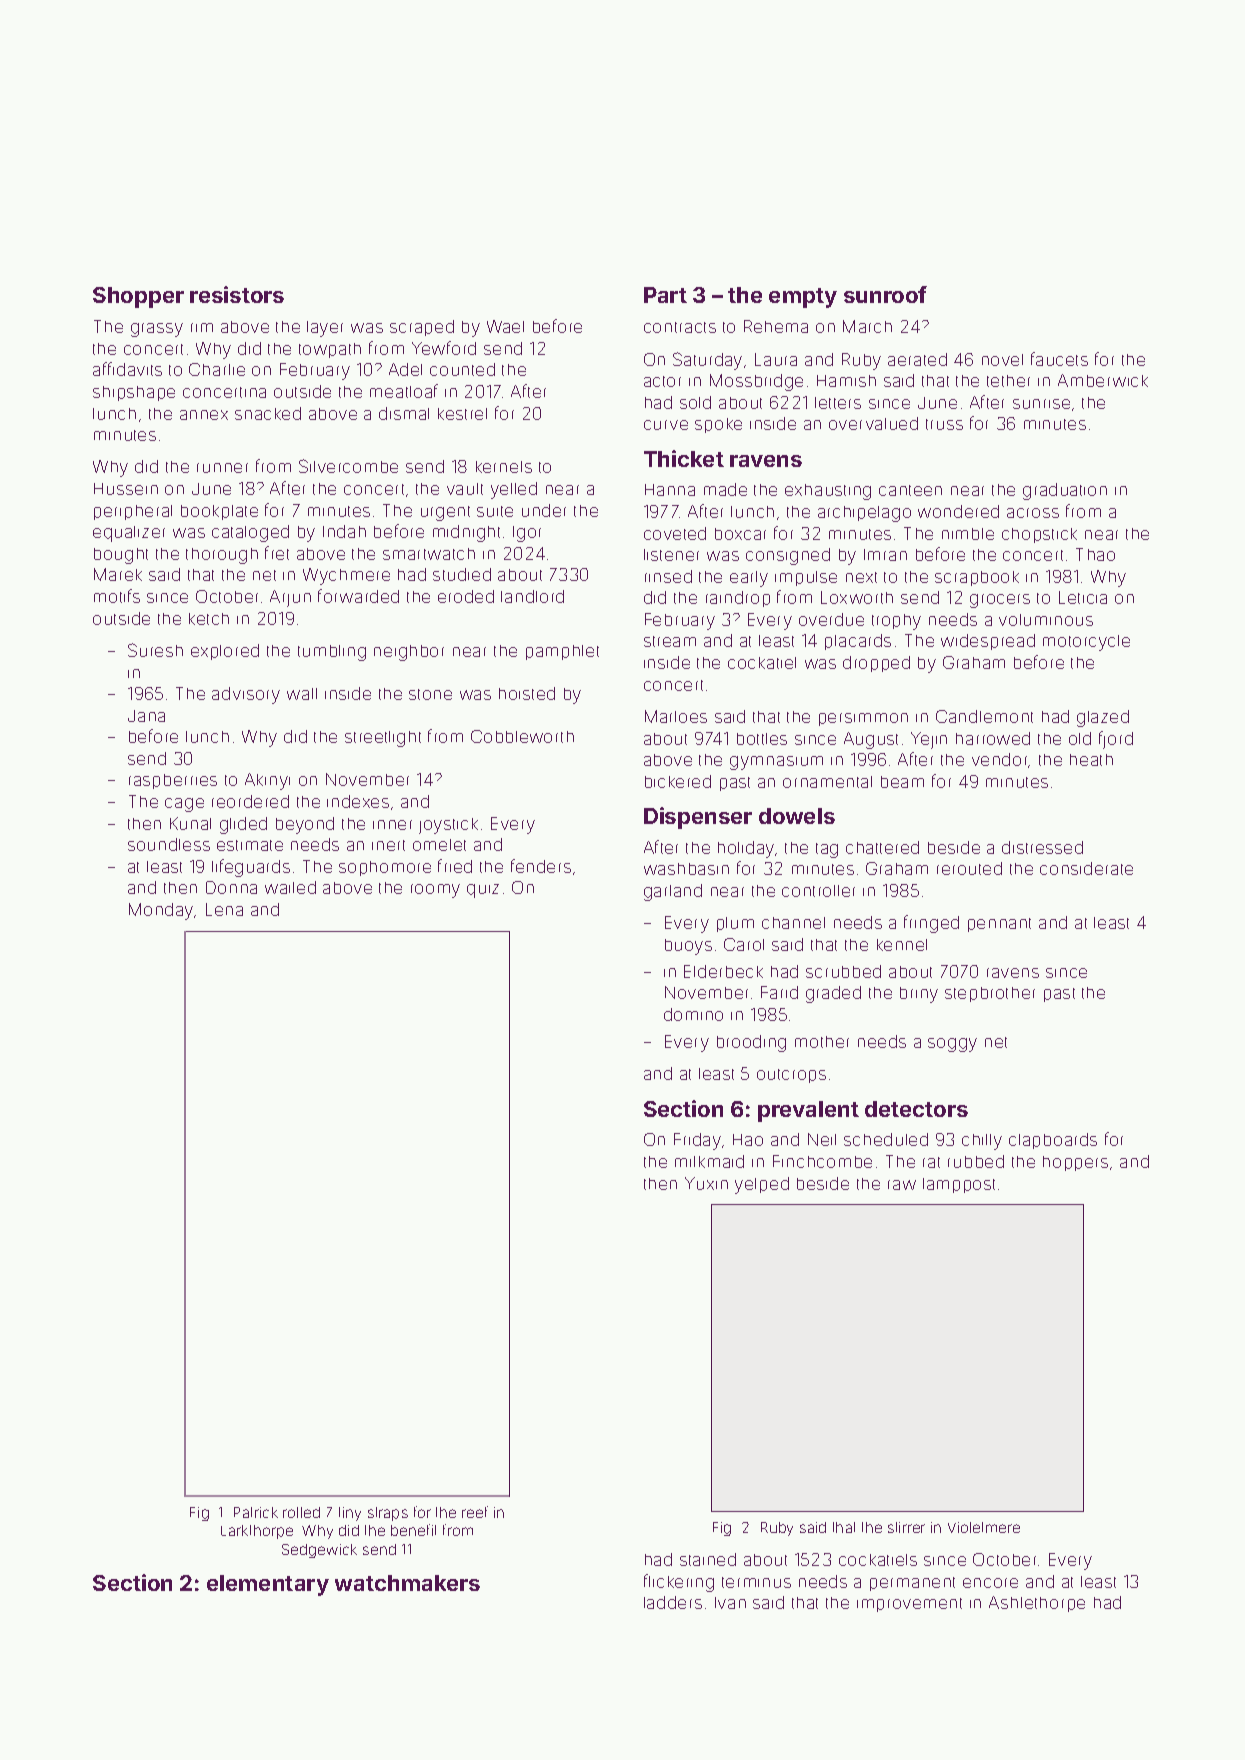 The width and height of the screenshot is (1245, 1760). I want to click on reef, so click(475, 1512).
